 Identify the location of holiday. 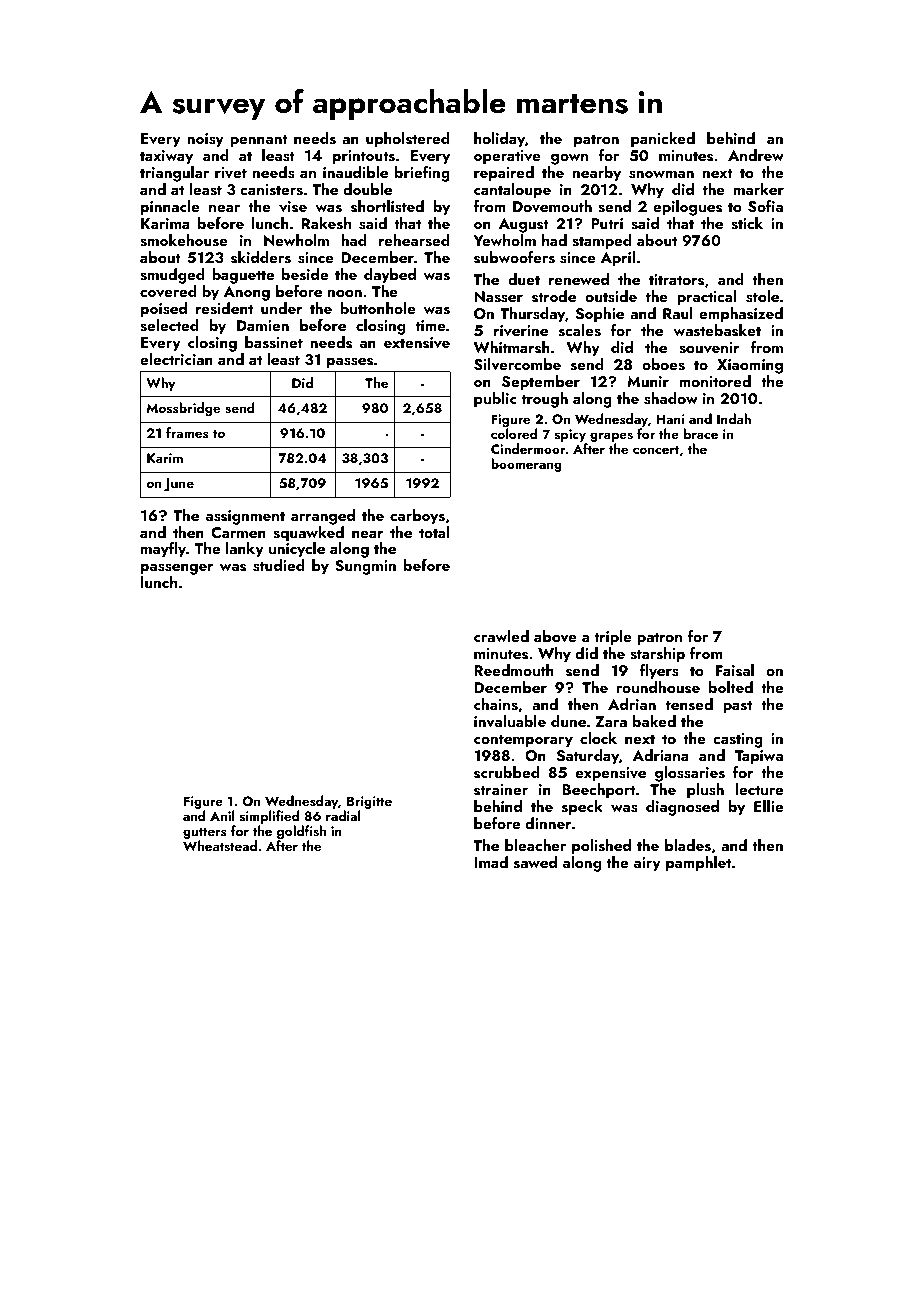
(499, 140).
